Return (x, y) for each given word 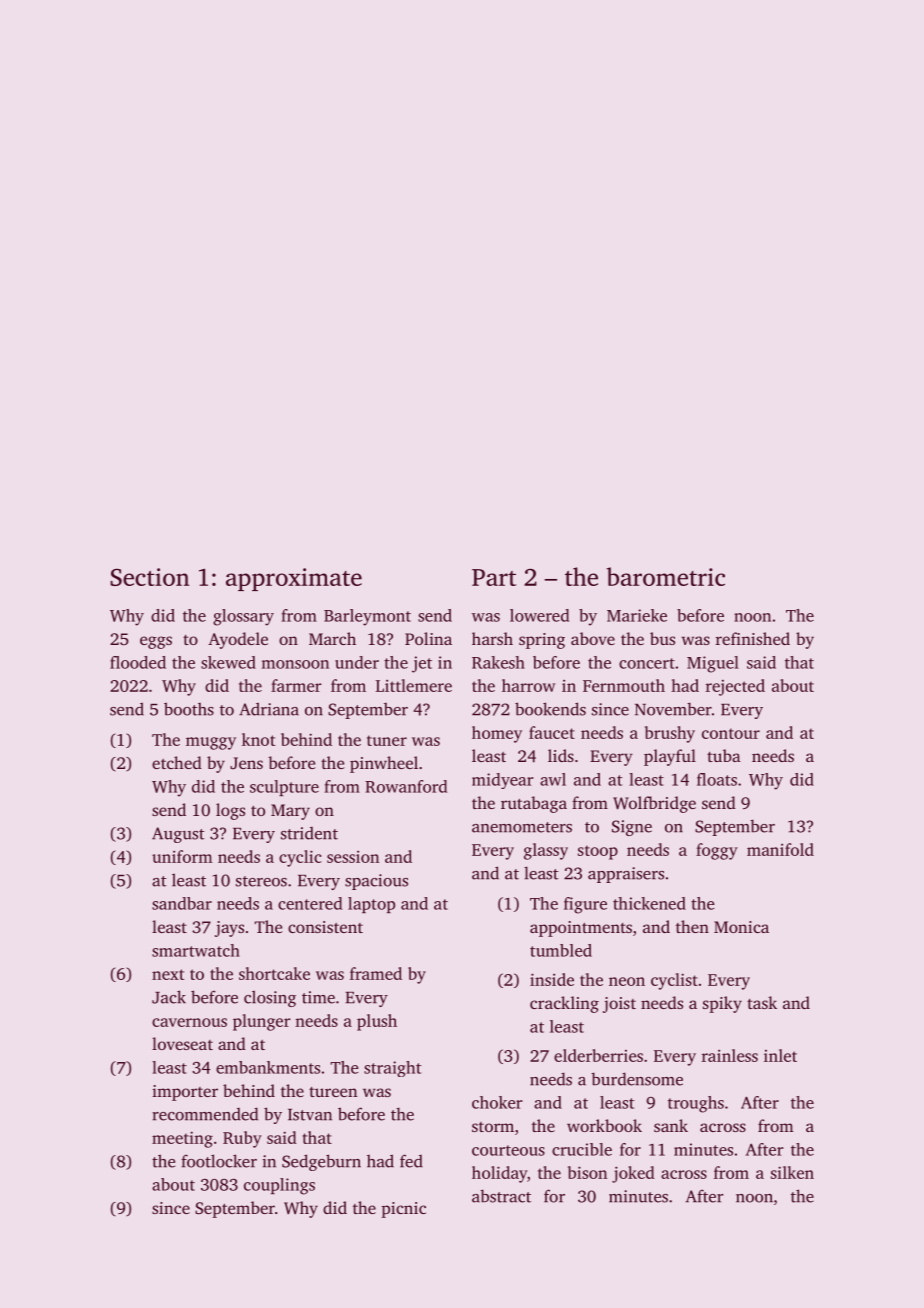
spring (542, 641)
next (168, 974)
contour (731, 733)
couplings (279, 1186)
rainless (730, 1055)
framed (376, 973)
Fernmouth (624, 685)
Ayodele (238, 640)
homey (497, 734)
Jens (246, 763)
